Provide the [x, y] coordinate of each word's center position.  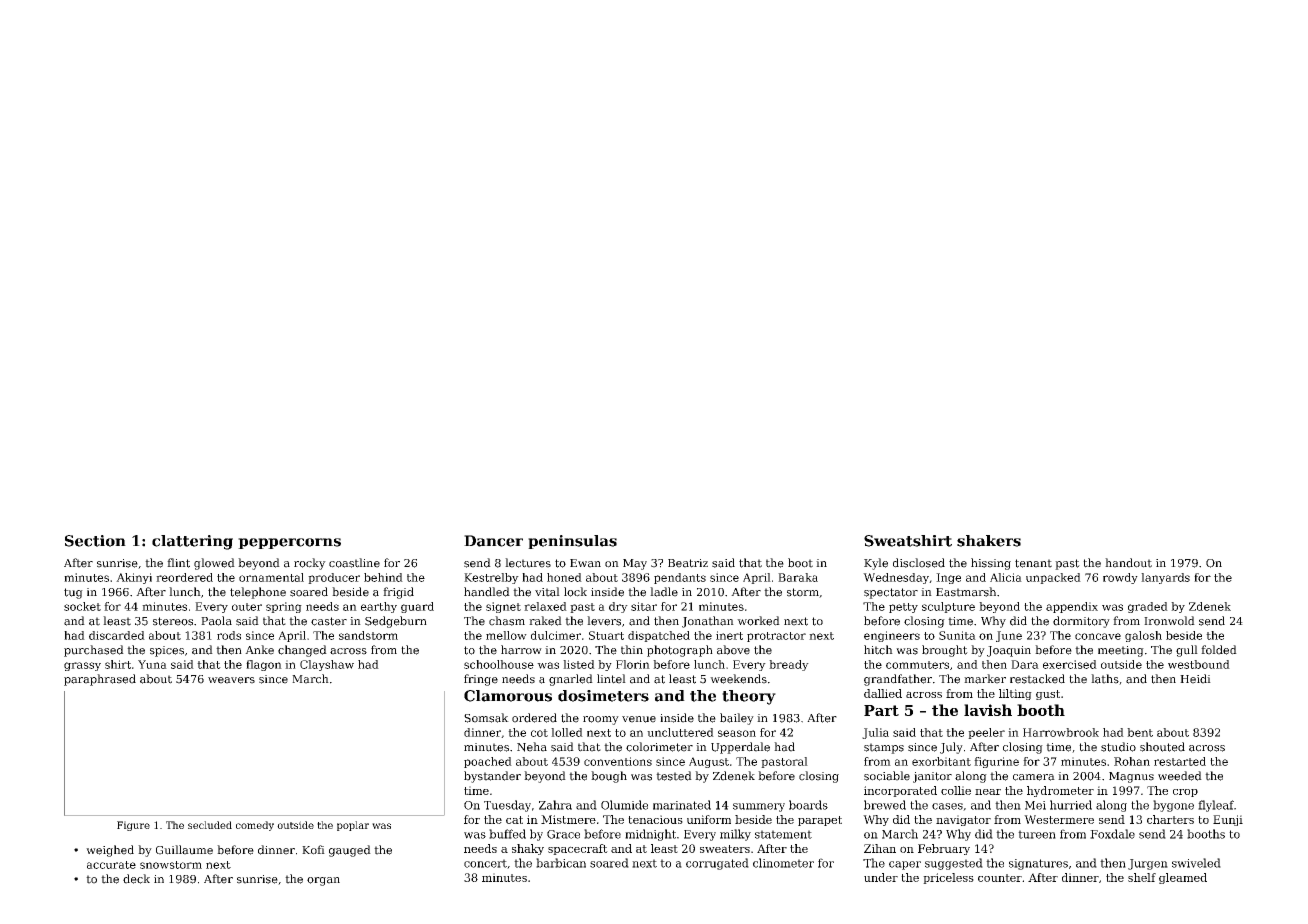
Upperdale [740, 748]
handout [1128, 563]
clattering [192, 542]
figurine [996, 762]
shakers [989, 541]
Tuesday [507, 806]
